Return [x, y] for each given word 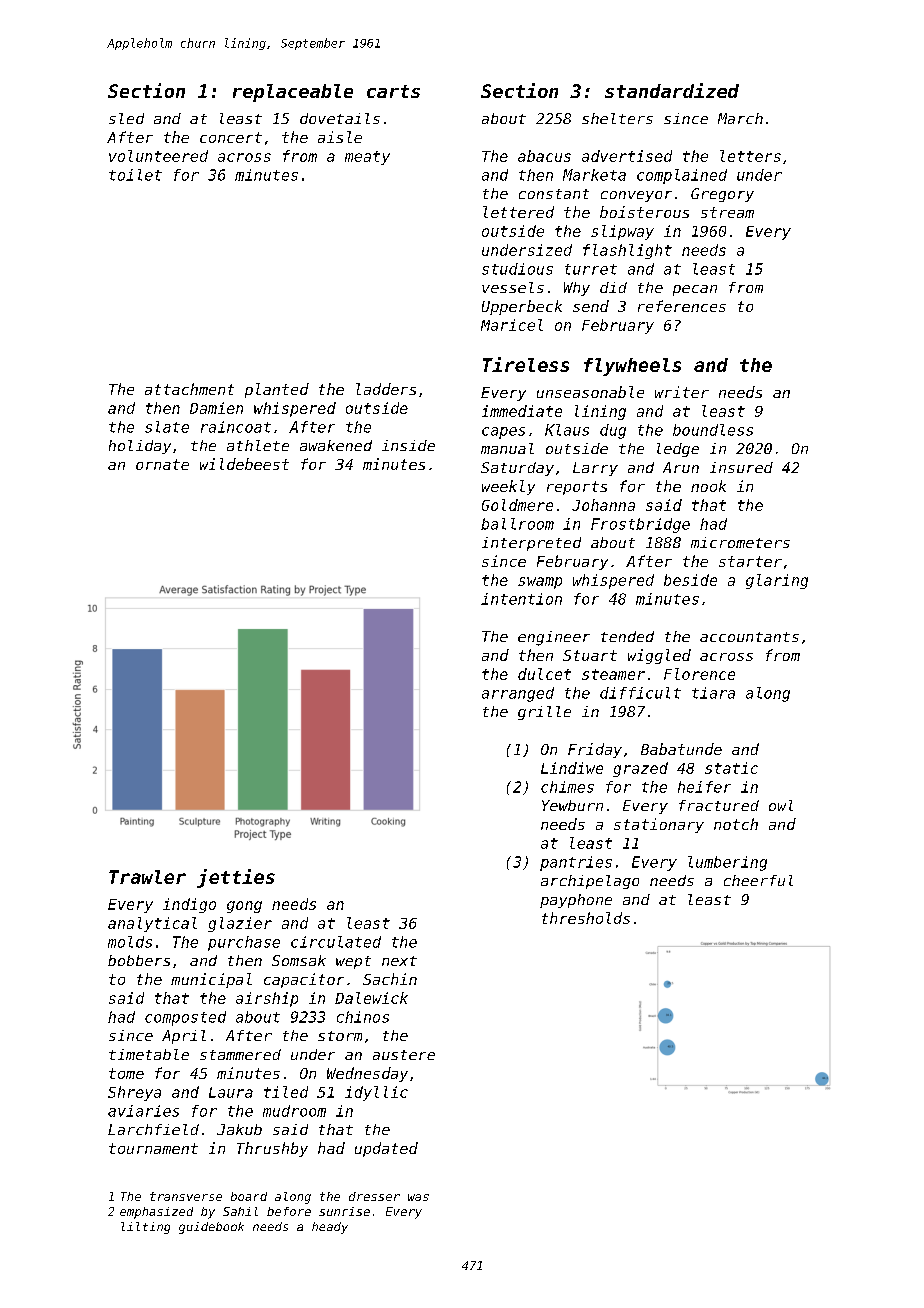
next [399, 961]
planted [277, 390]
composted [185, 1018]
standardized [672, 90]
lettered [518, 212]
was [418, 1197]
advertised [627, 156]
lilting [145, 1228]
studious [517, 269]
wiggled [659, 656]
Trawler [147, 877]
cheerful [758, 880]
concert [231, 137]
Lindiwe [572, 768]
